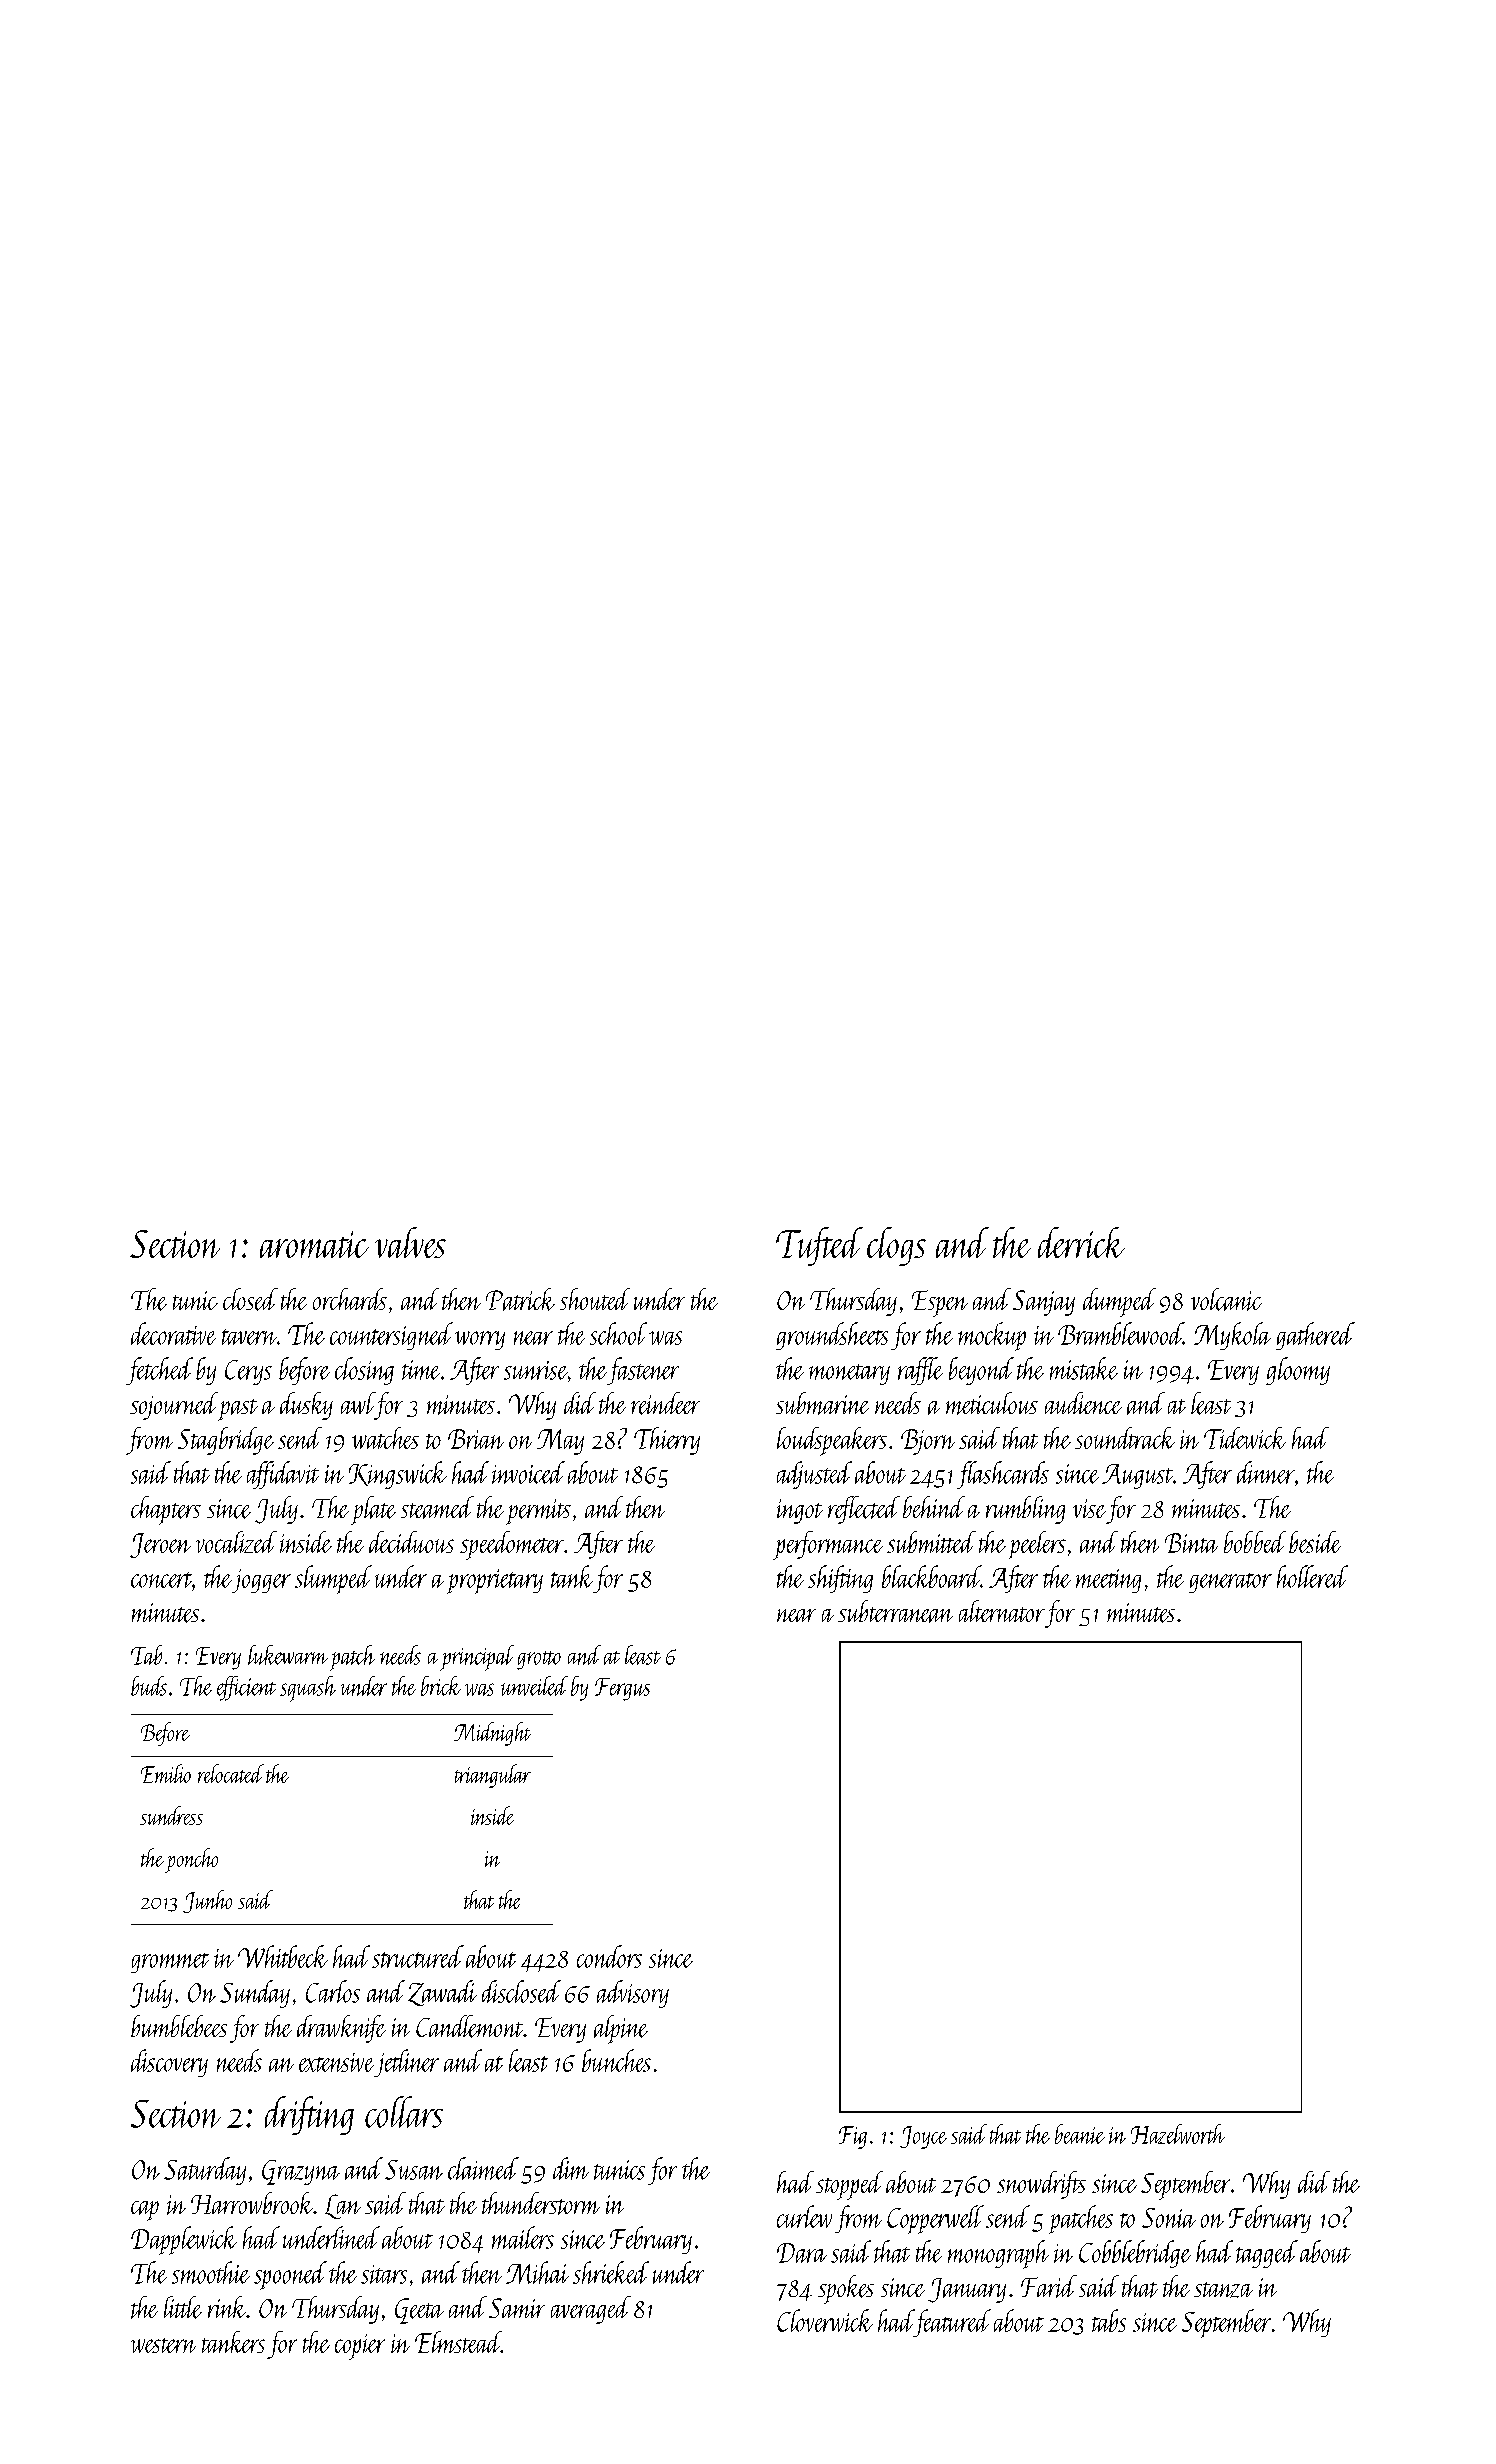 This document has width=1496, height=2464. I want to click on monetary, so click(849, 1374).
